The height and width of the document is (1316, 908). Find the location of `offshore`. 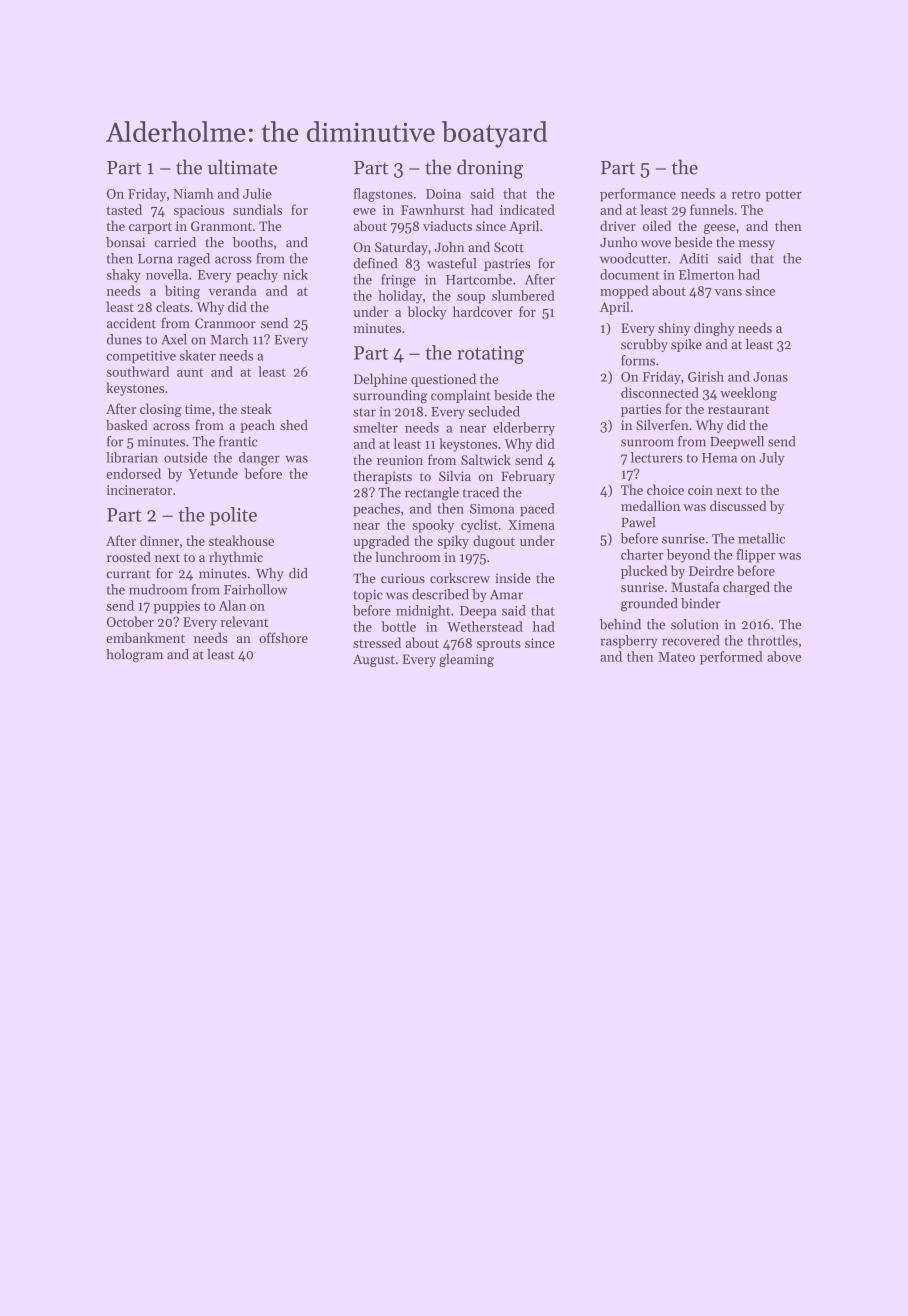

offshore is located at coordinates (283, 637).
